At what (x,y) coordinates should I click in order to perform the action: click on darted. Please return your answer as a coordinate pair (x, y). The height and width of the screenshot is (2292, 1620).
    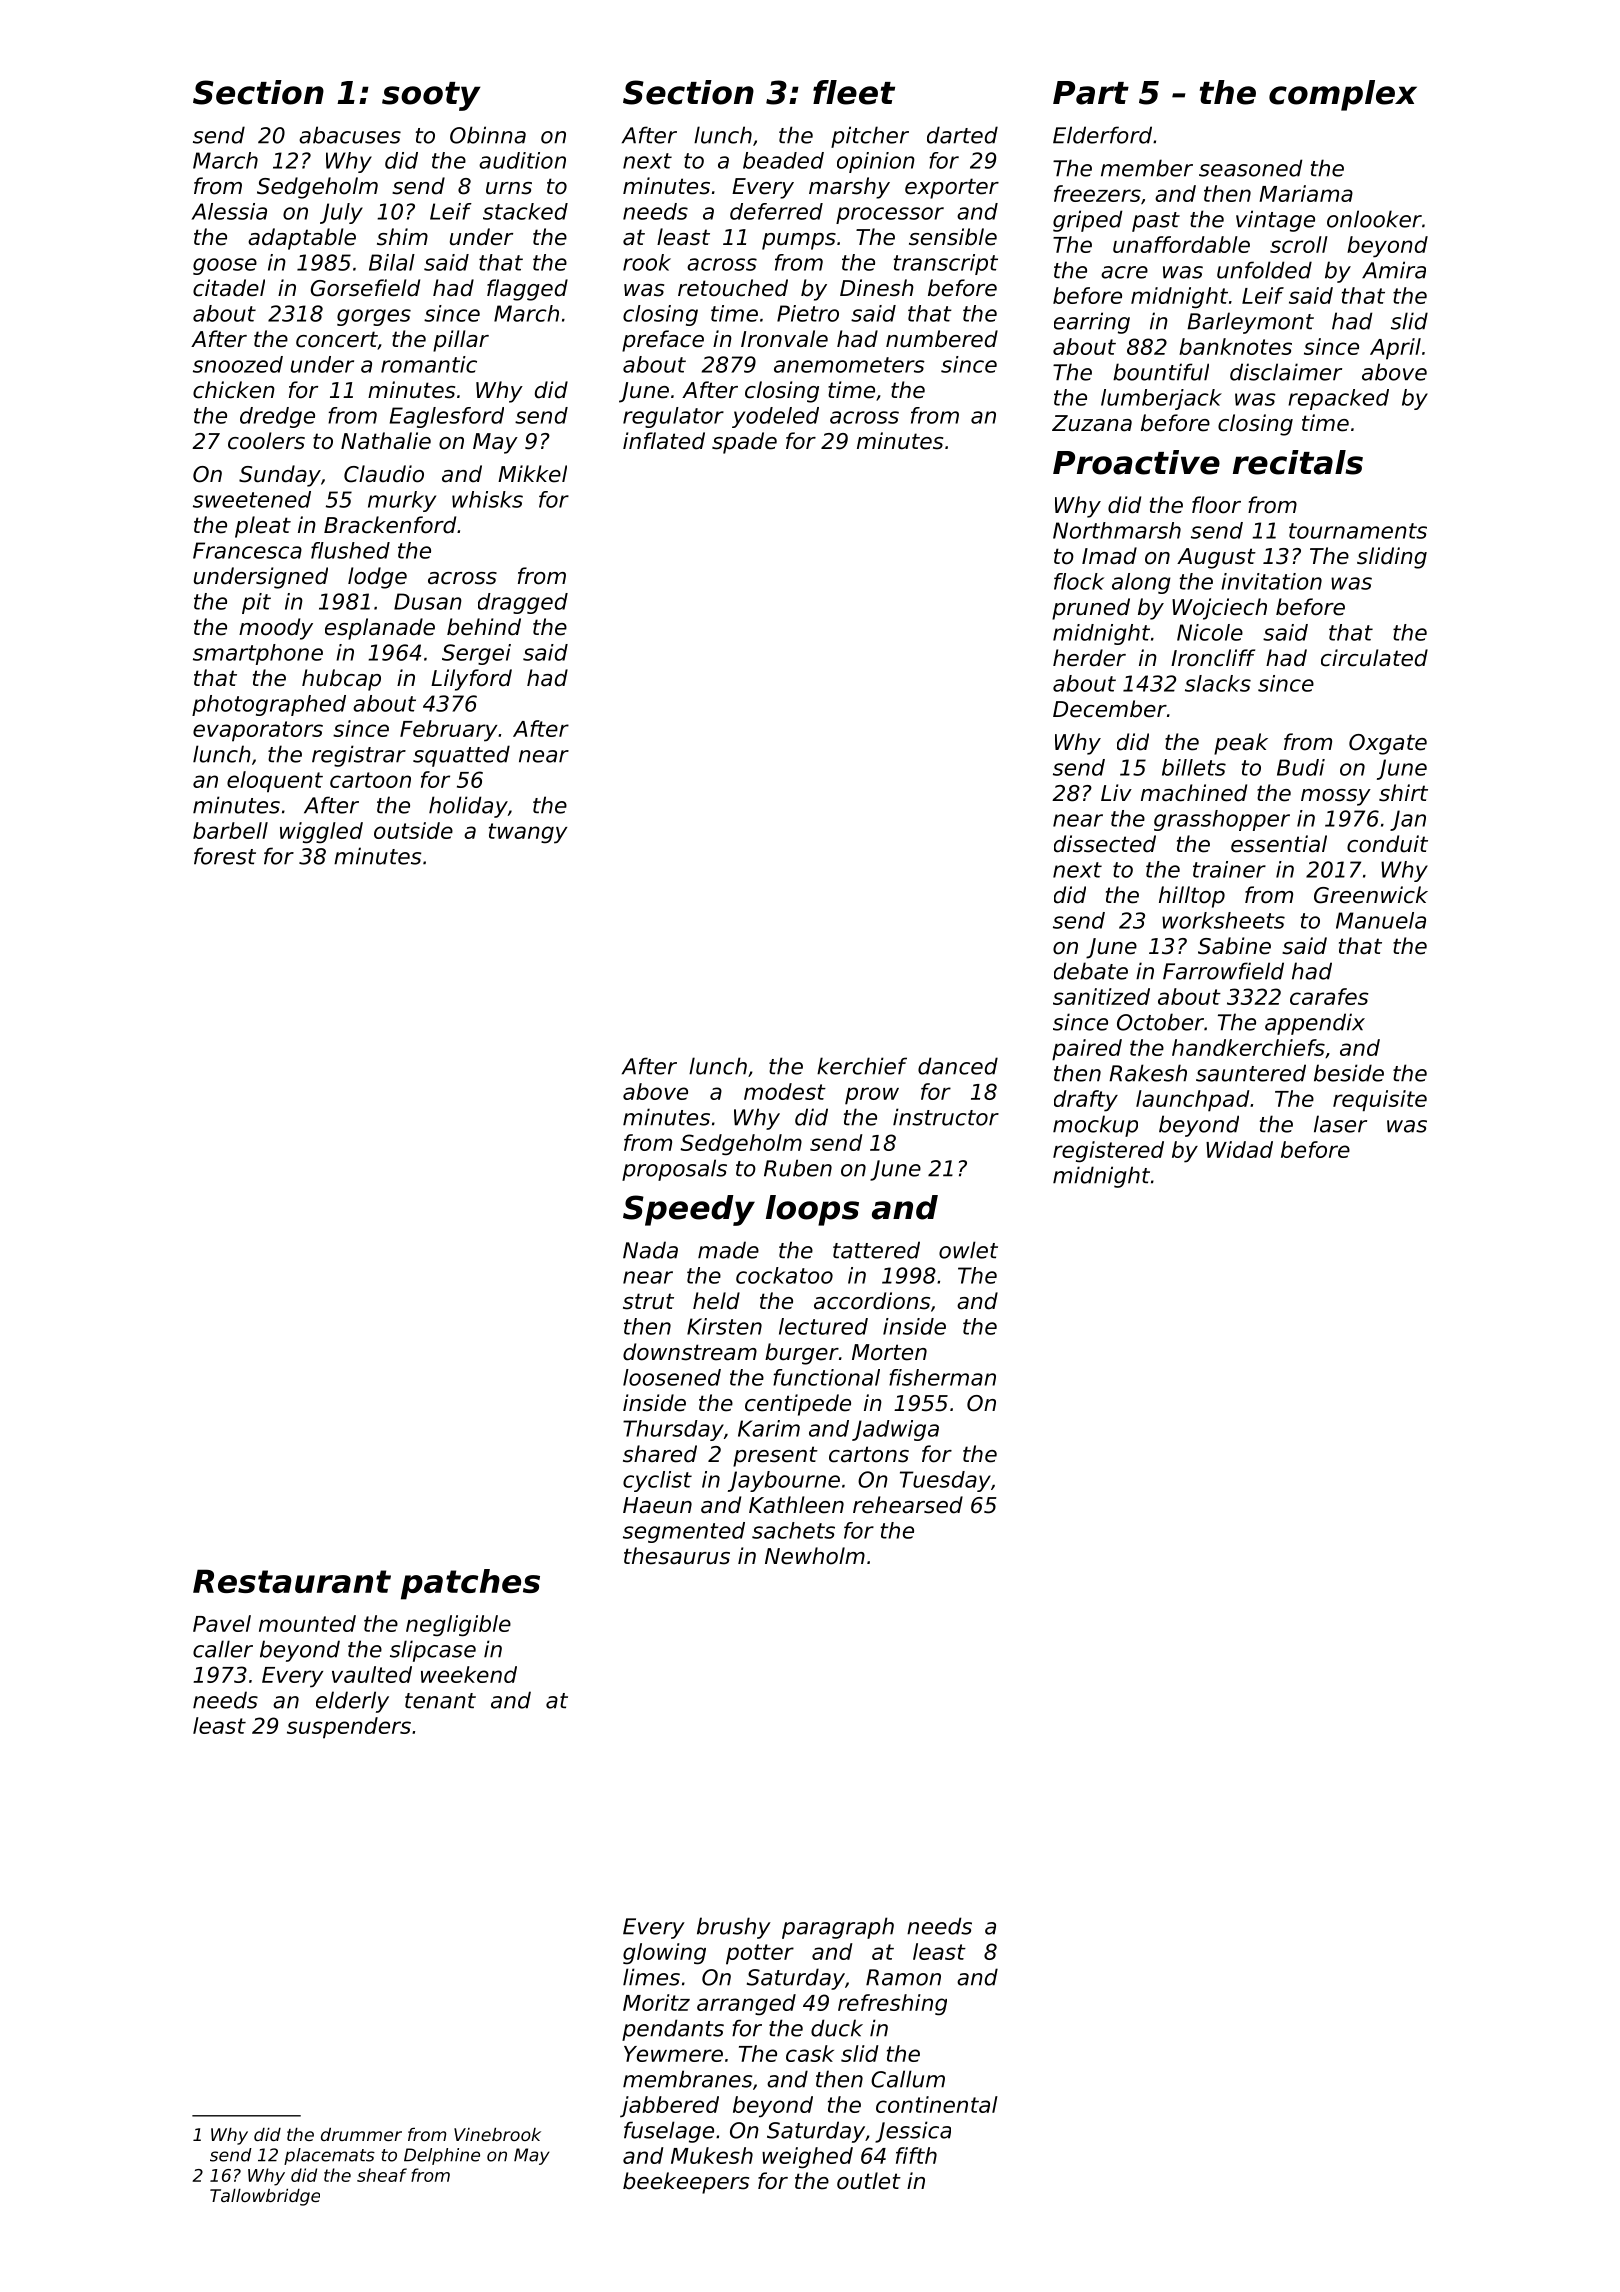
    Looking at the image, I should click on (962, 135).
